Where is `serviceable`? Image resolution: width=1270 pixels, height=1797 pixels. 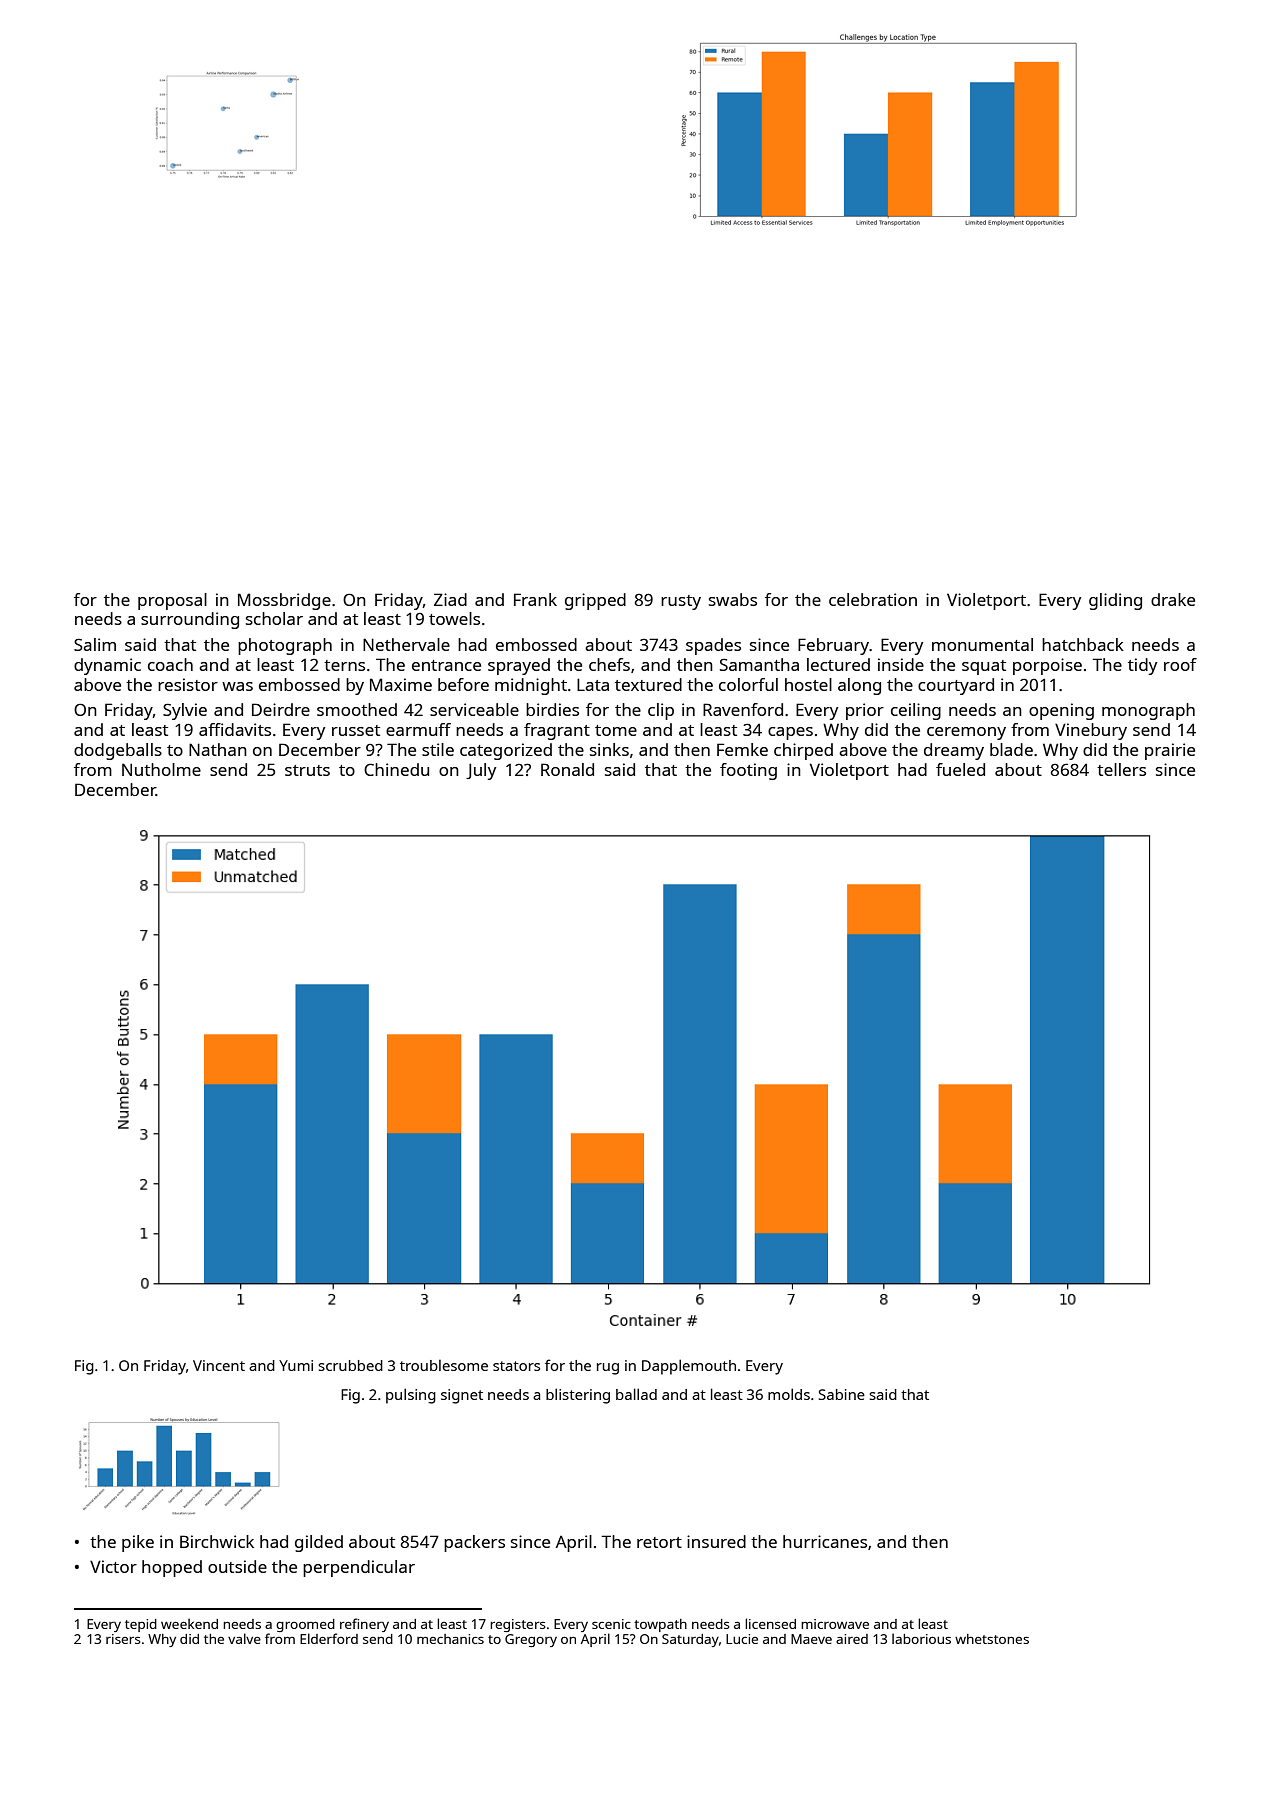 serviceable is located at coordinates (474, 709).
